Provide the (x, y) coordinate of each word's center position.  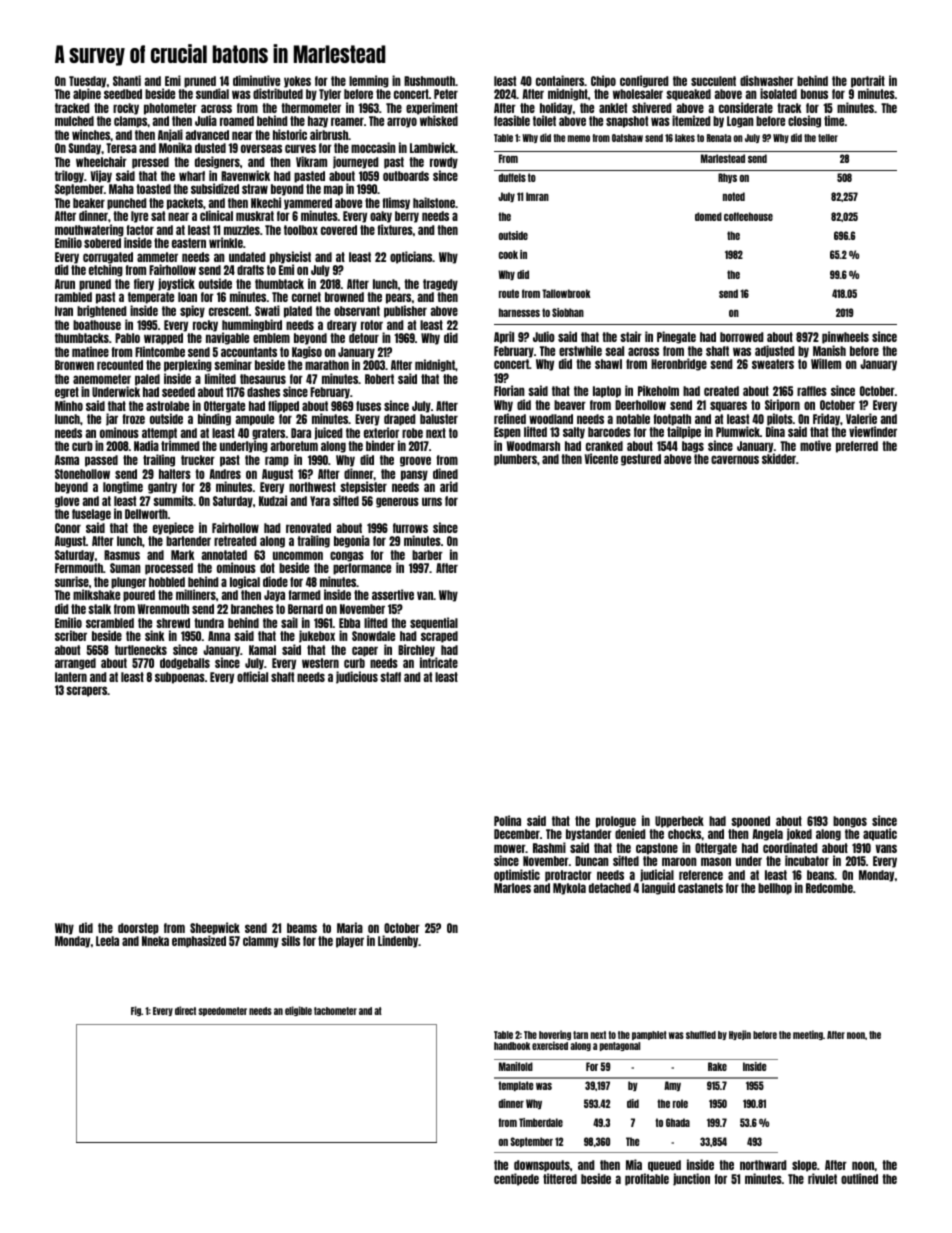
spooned (750, 822)
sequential (434, 623)
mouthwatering (90, 231)
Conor (68, 528)
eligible (298, 1011)
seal (614, 351)
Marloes (512, 888)
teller (828, 138)
